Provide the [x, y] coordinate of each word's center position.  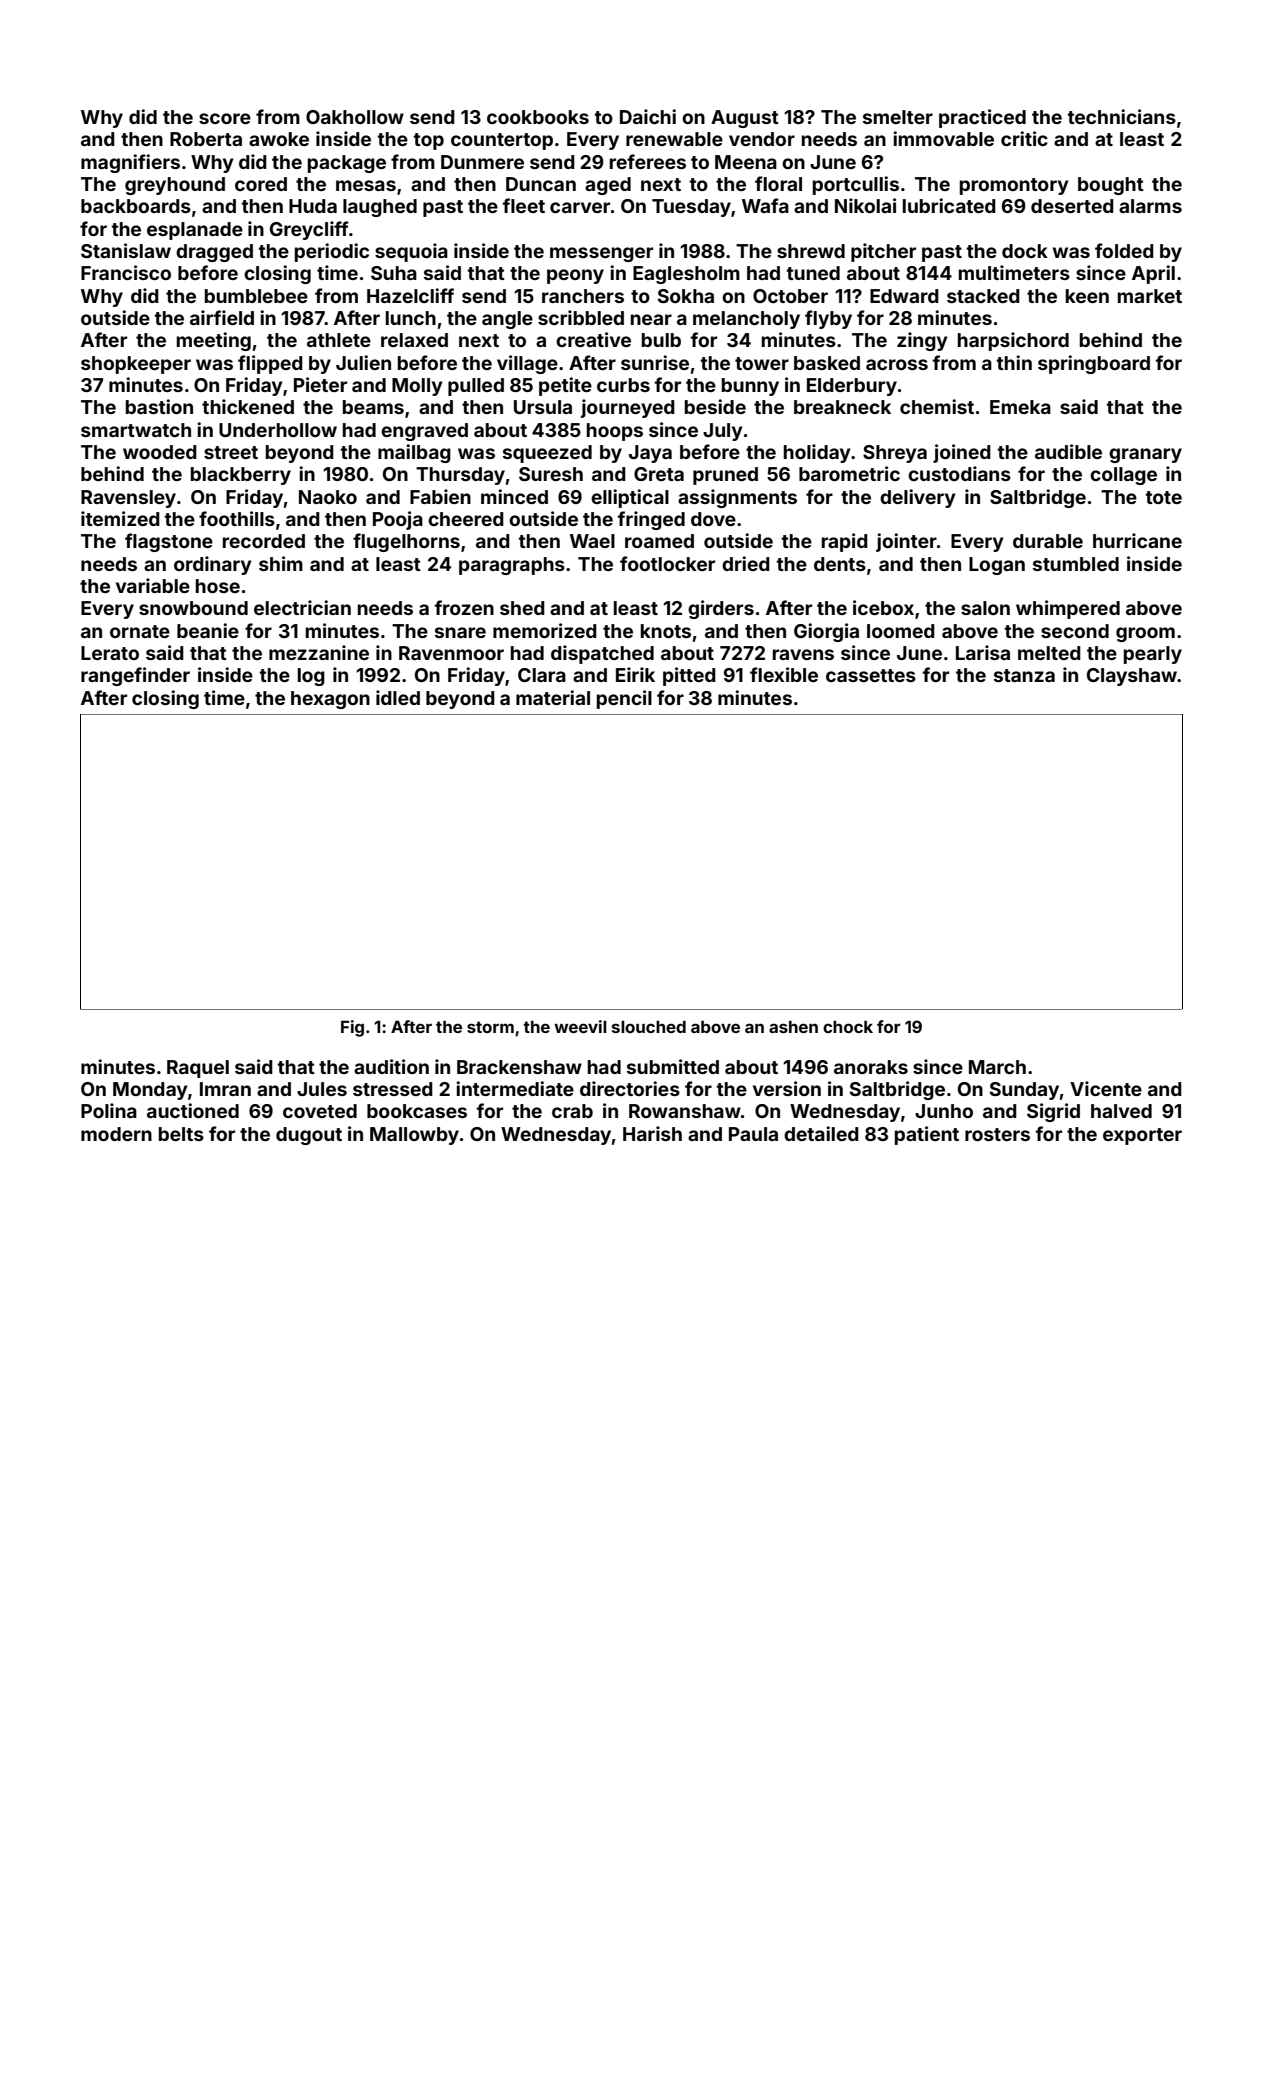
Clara [542, 675]
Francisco [126, 272]
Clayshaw [1132, 677]
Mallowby [414, 1136]
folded [1124, 250]
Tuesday [691, 208]
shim [281, 563]
